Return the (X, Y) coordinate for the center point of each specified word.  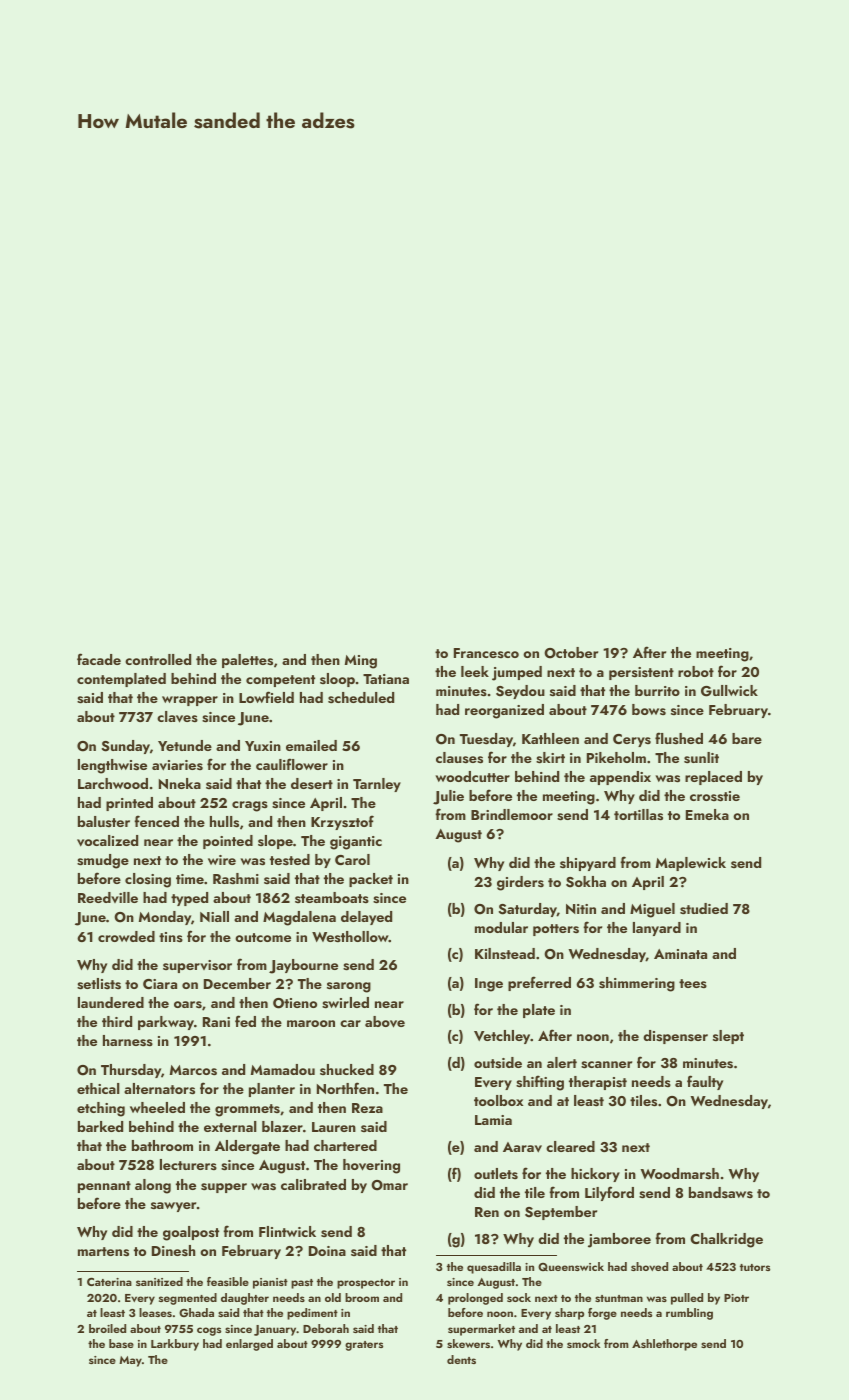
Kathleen (550, 738)
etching (101, 1109)
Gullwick (729, 691)
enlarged (249, 1345)
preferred (539, 983)
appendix (620, 778)
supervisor (197, 966)
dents (461, 1359)
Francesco (486, 653)
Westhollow (350, 936)
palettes (247, 661)
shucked (347, 1069)
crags (250, 806)
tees (693, 983)
